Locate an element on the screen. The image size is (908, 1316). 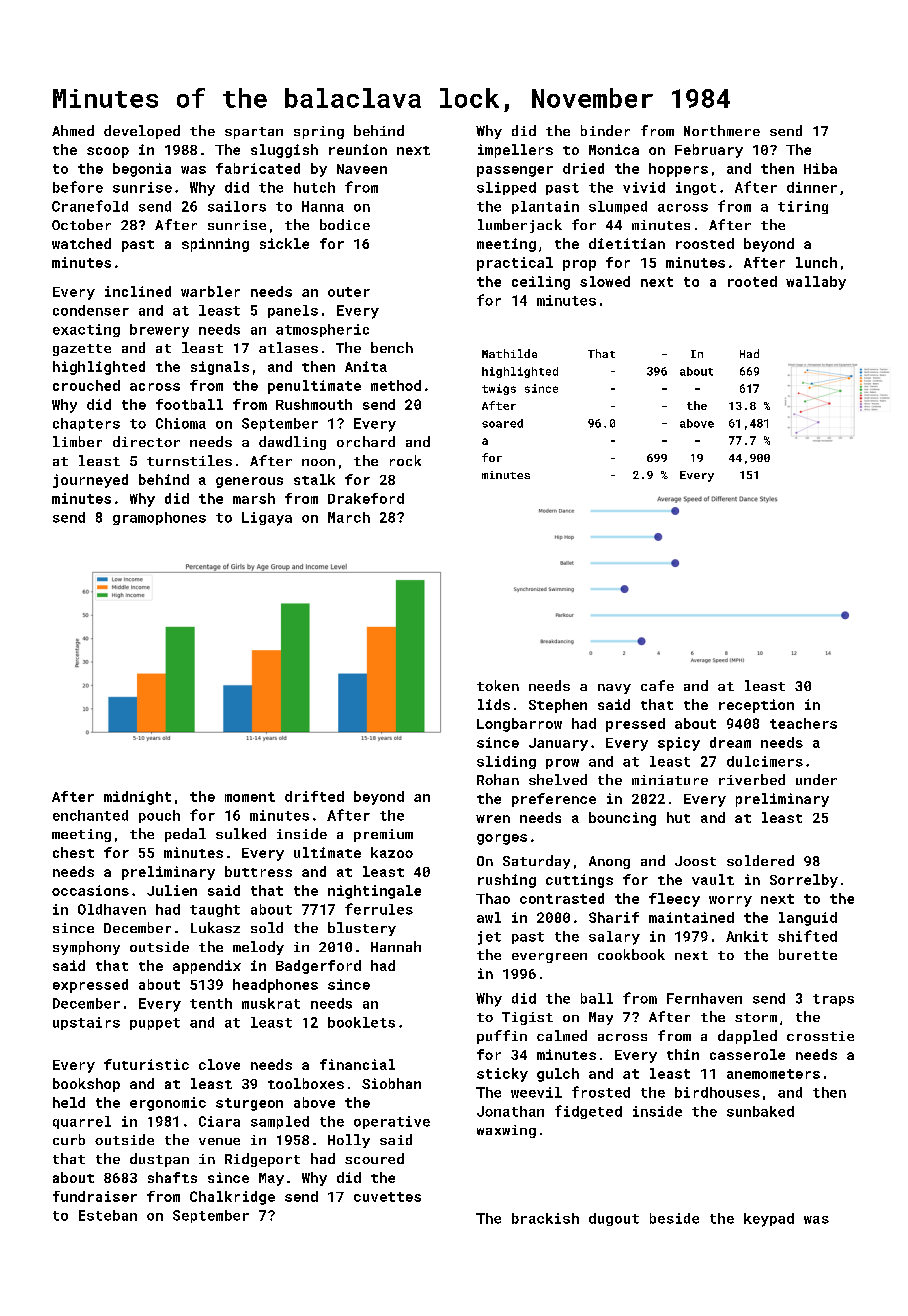
generous is located at coordinates (249, 482).
